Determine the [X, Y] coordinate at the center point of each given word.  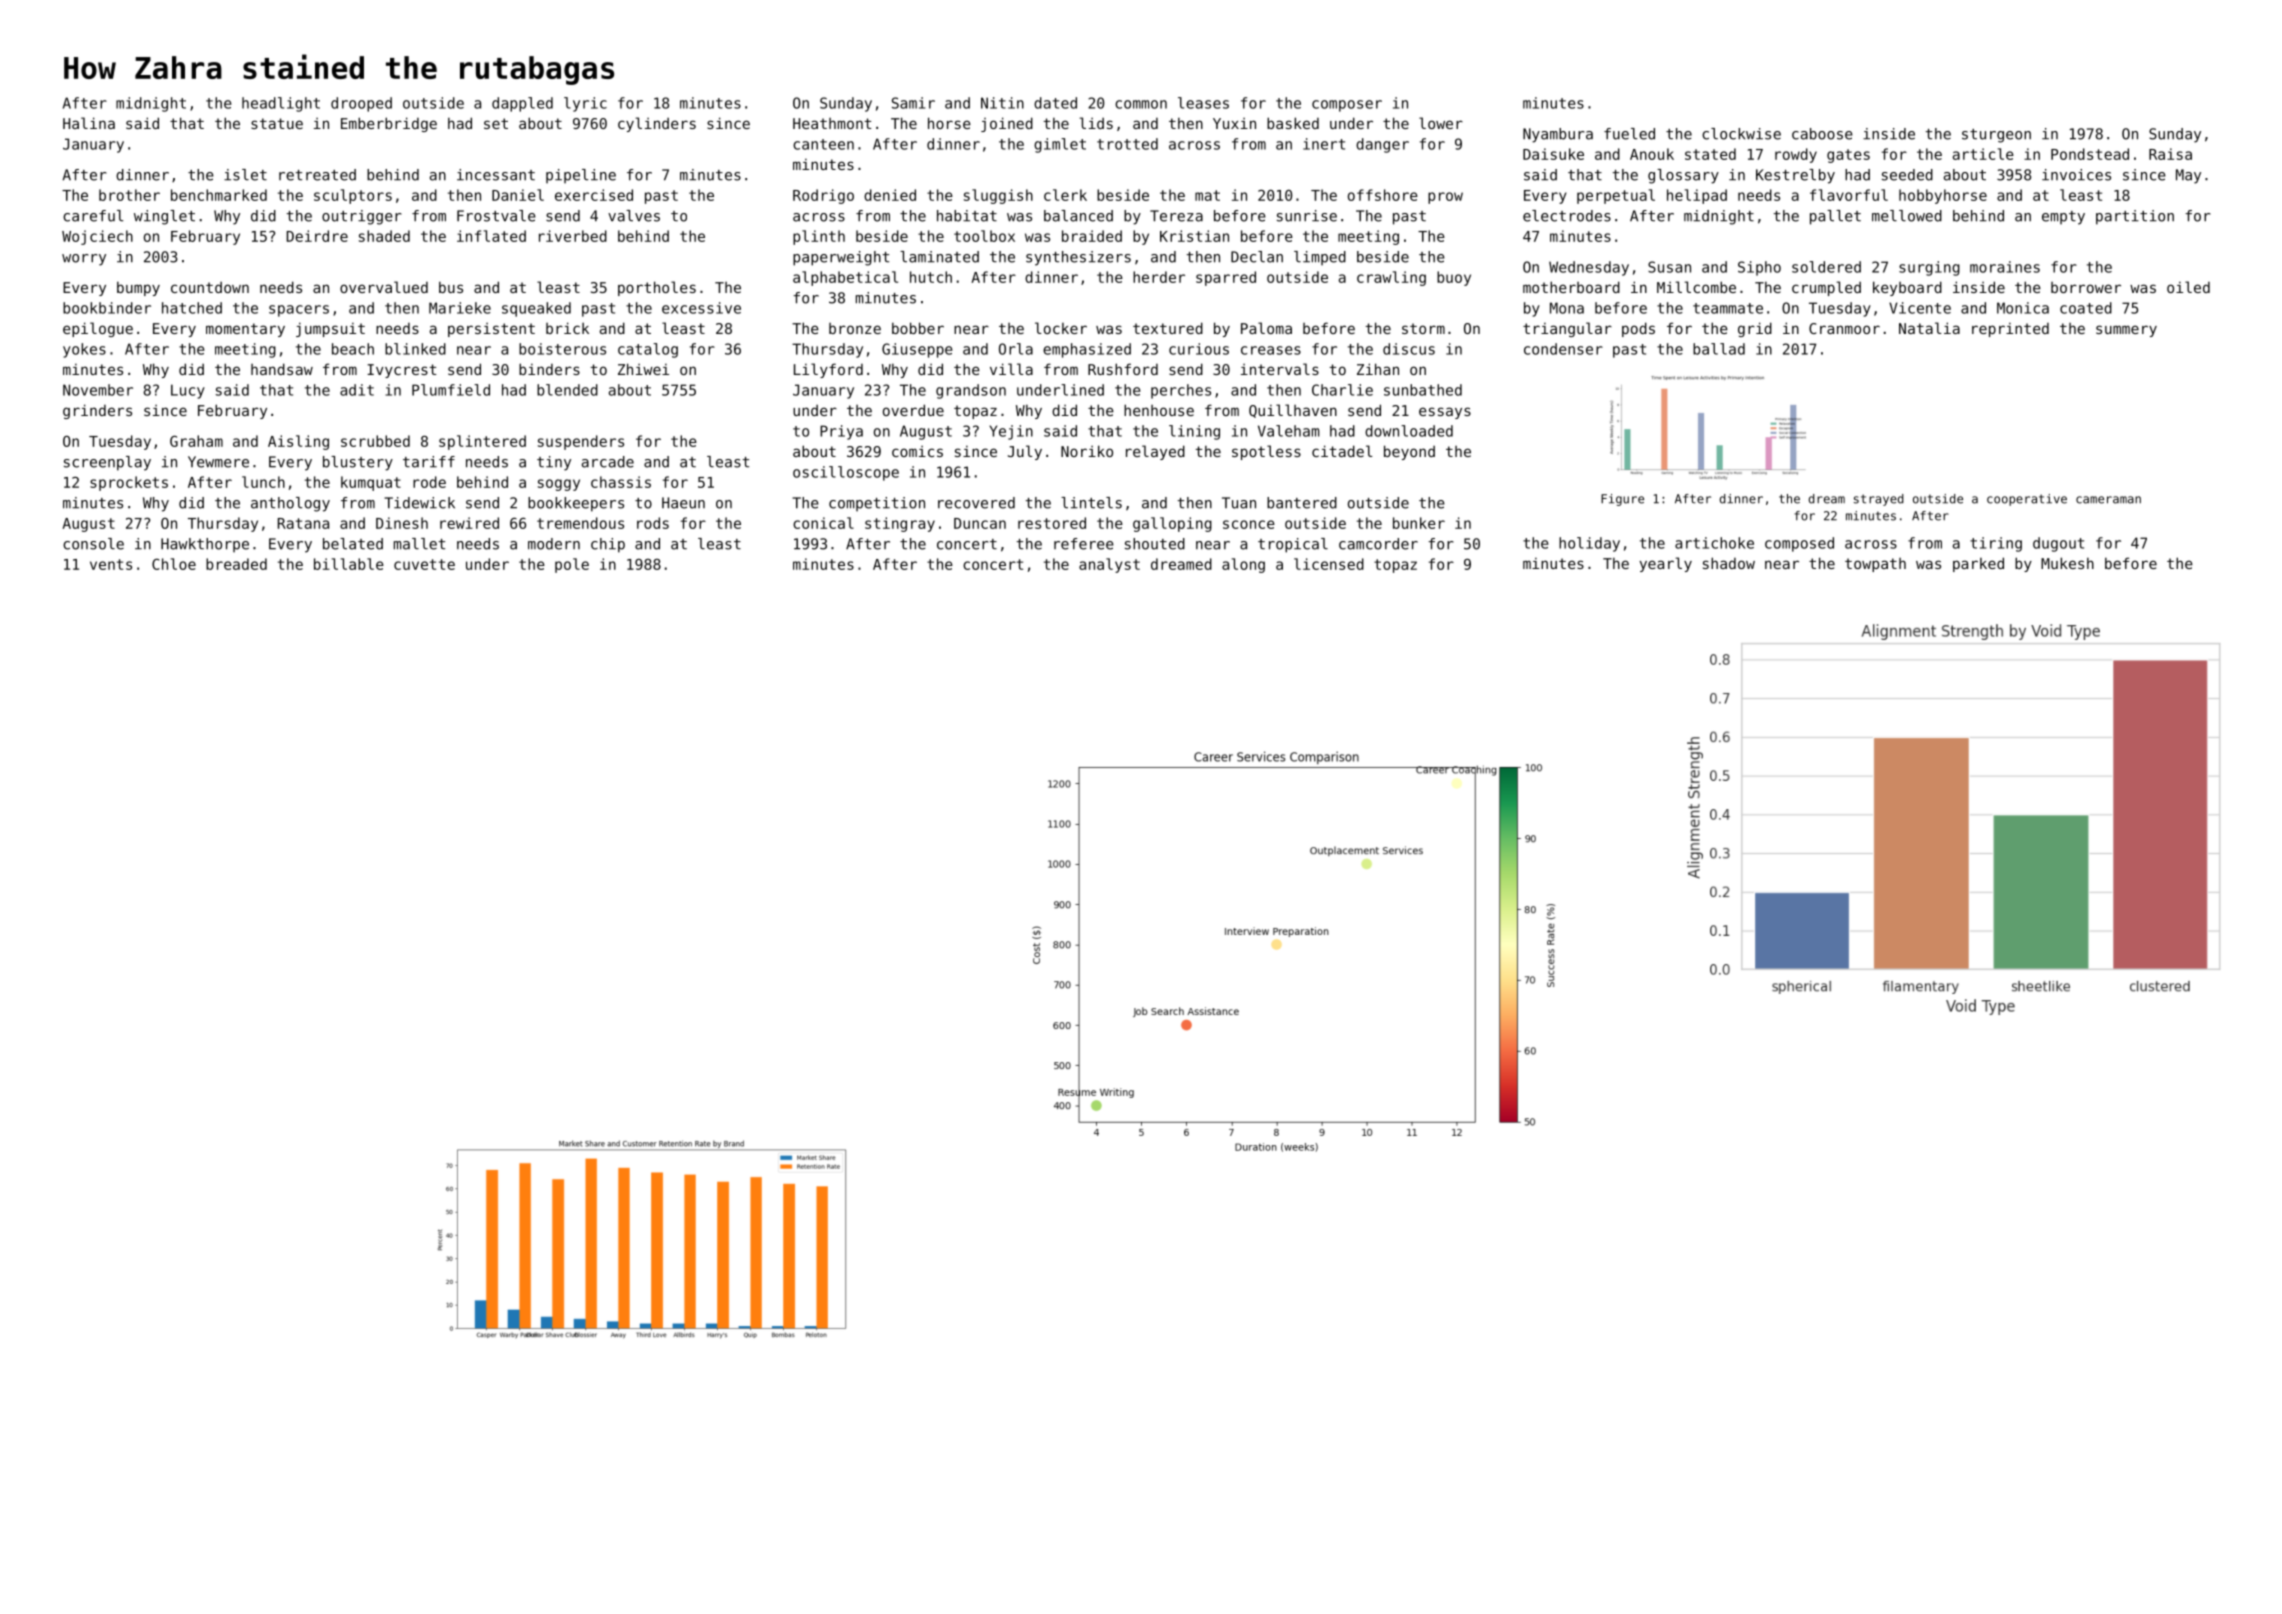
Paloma [1266, 328]
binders [549, 369]
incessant [496, 175]
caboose [1822, 134]
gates [1848, 156]
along [1243, 565]
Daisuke [1553, 154]
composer [1347, 106]
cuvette [424, 564]
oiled [2188, 287]
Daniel [518, 195]
